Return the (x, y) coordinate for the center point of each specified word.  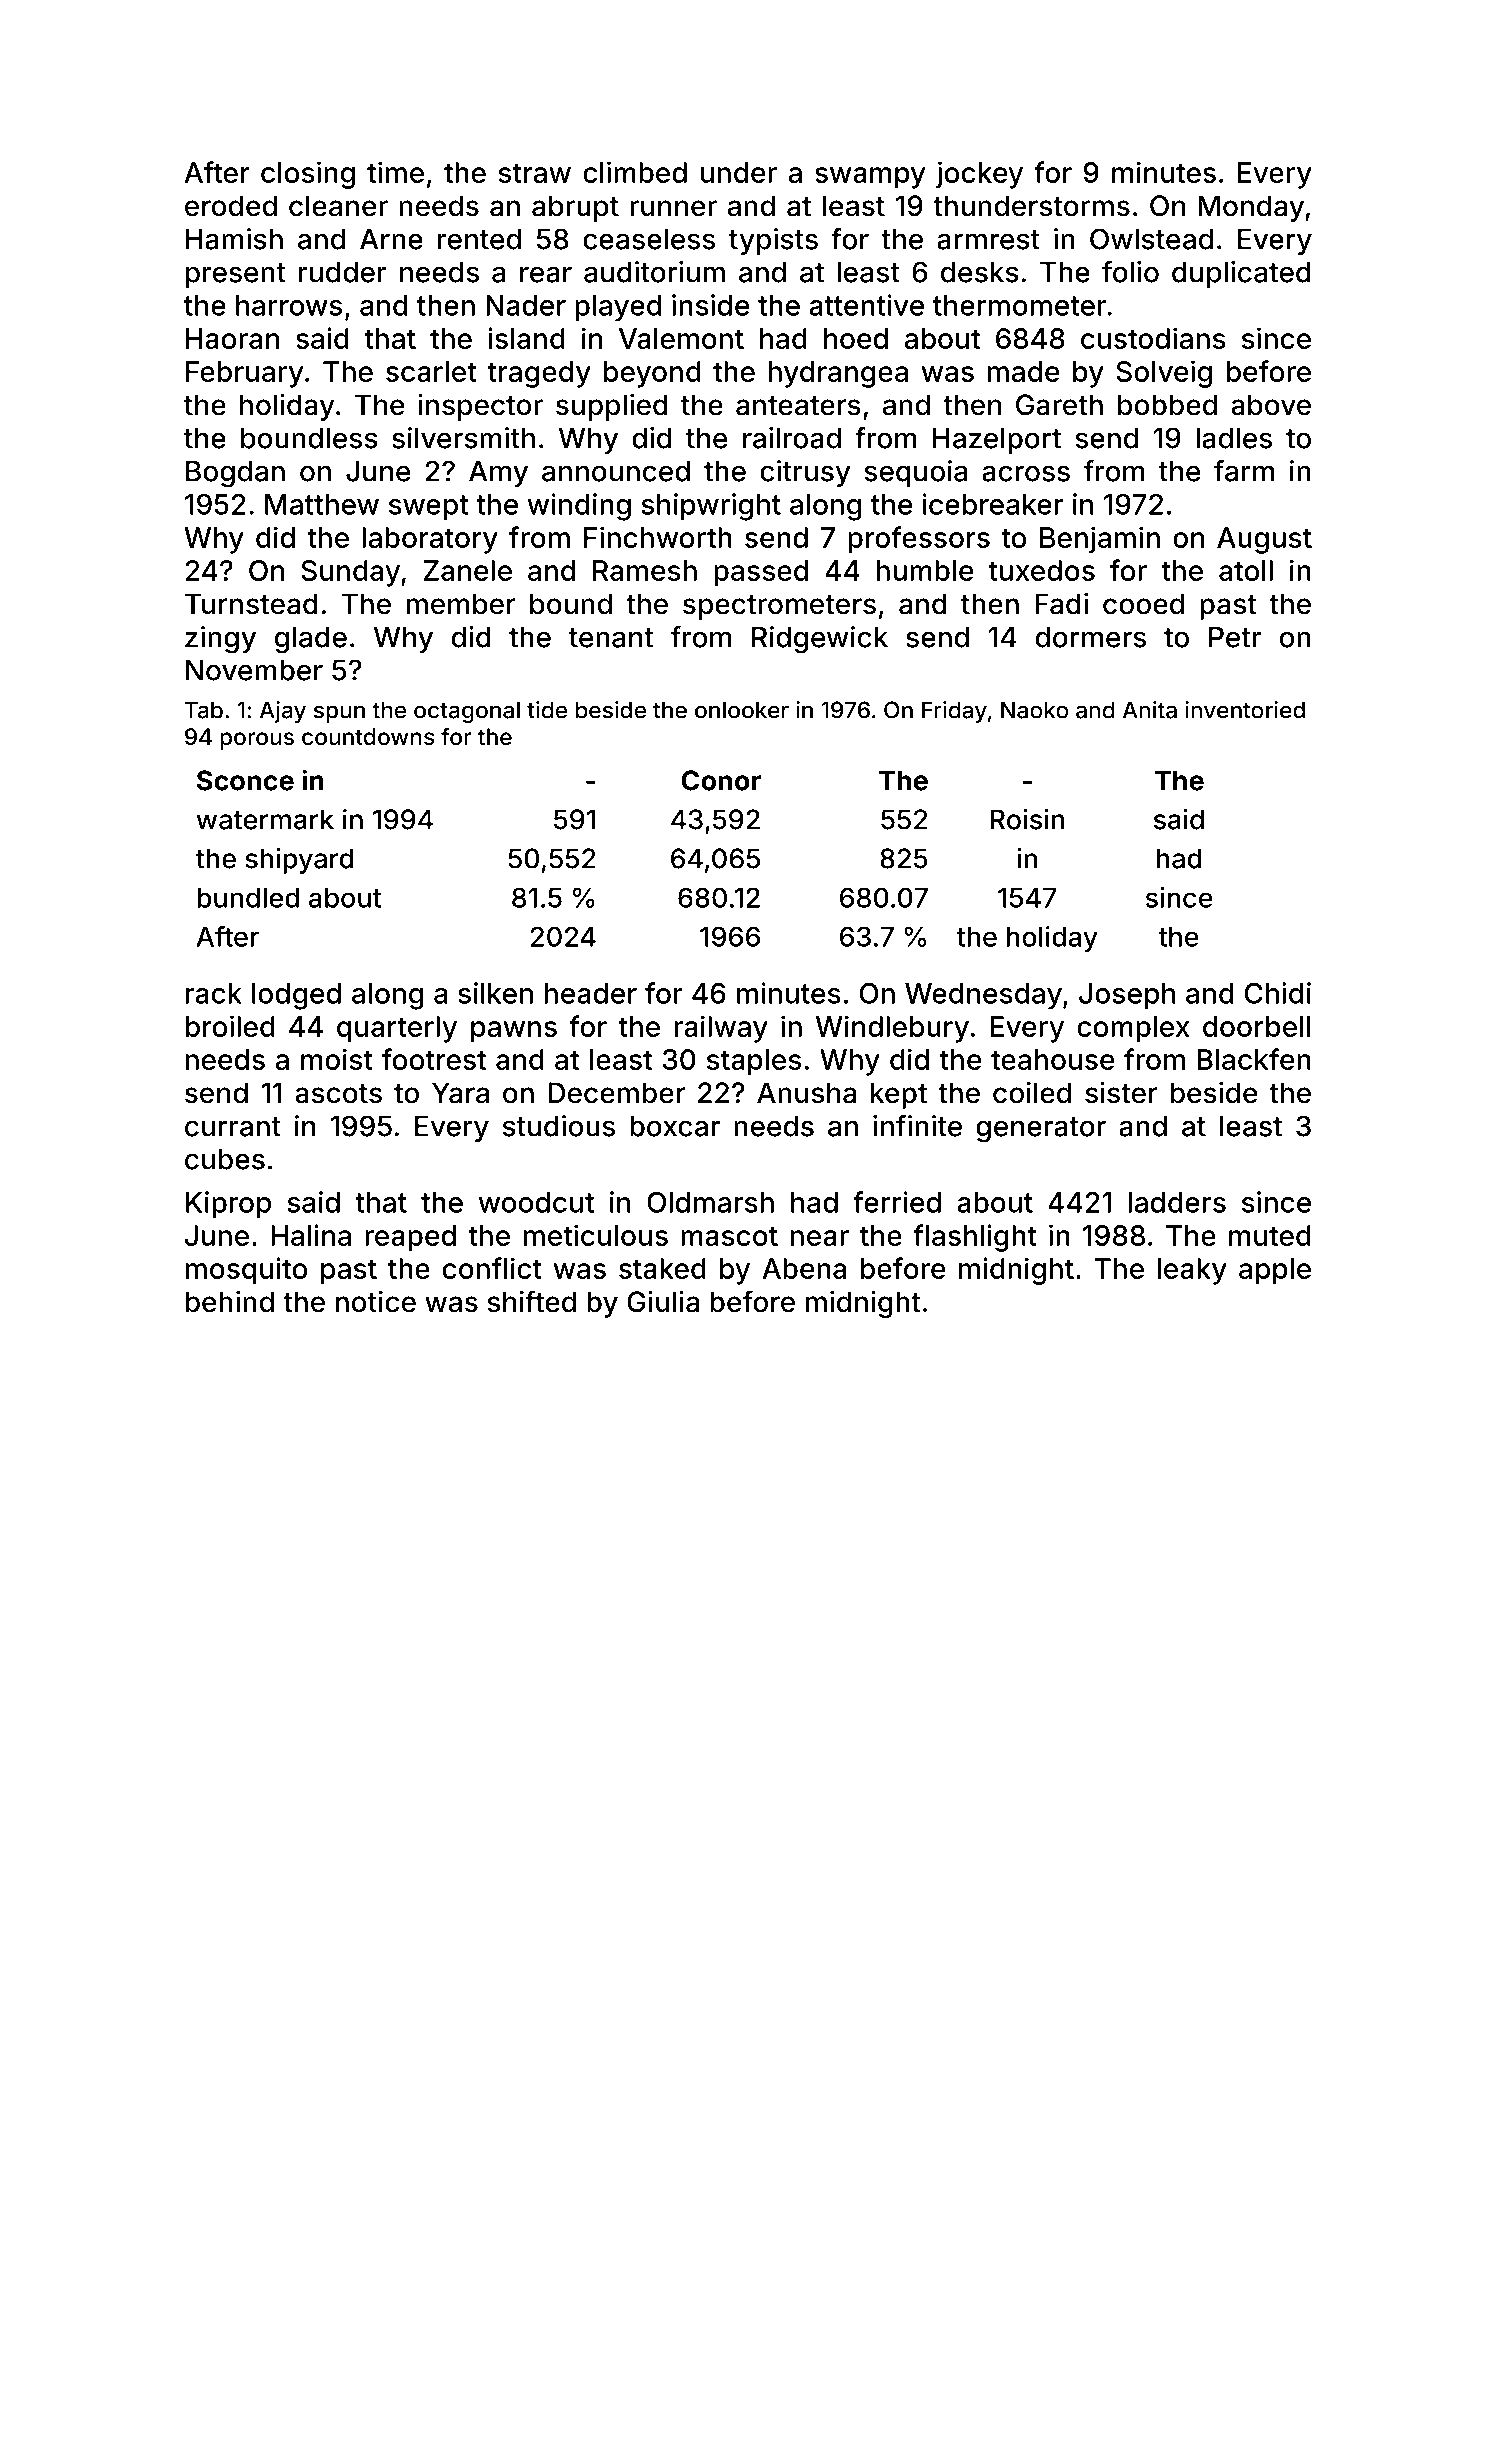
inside (710, 305)
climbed (635, 172)
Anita (1150, 710)
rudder (343, 272)
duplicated (1241, 274)
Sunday (350, 573)
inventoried (1245, 710)
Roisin (1027, 819)
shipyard (299, 861)
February (245, 374)
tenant (611, 638)
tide (547, 710)
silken (495, 993)
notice (376, 1302)
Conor (721, 780)
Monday (1251, 208)
